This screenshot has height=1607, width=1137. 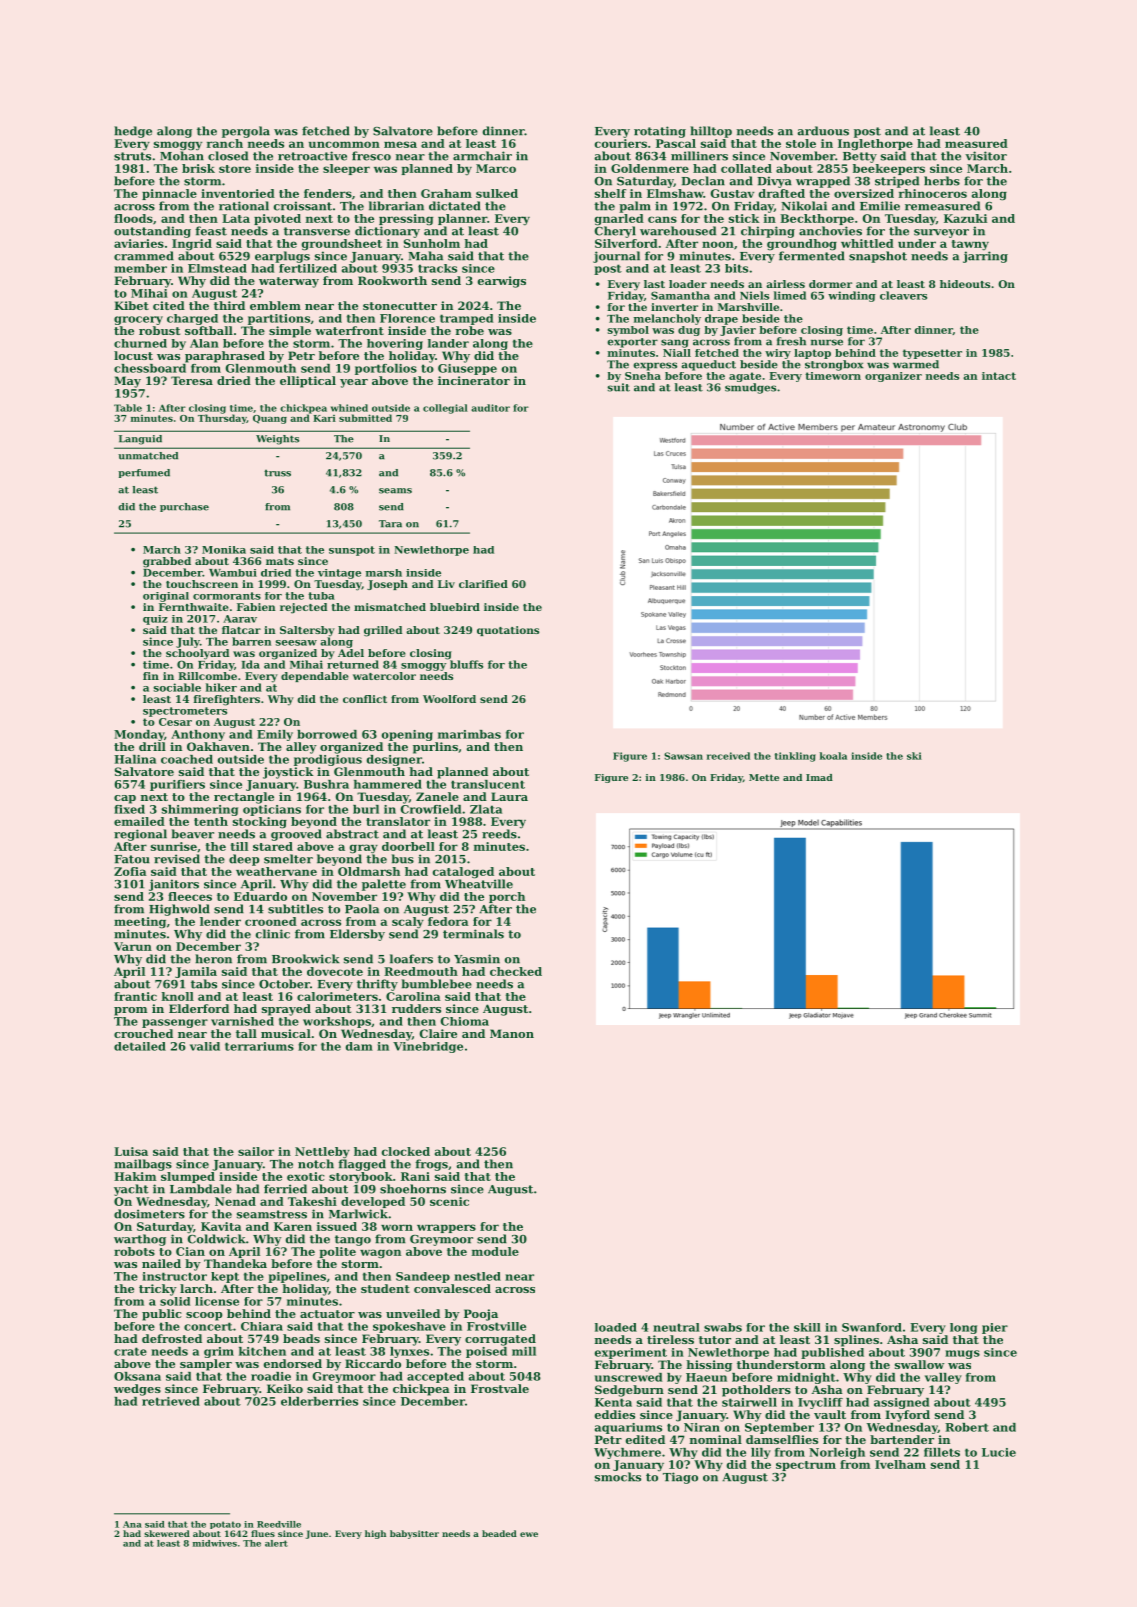 What do you see at coordinates (512, 1033) in the screenshot?
I see `Manon` at bounding box center [512, 1033].
